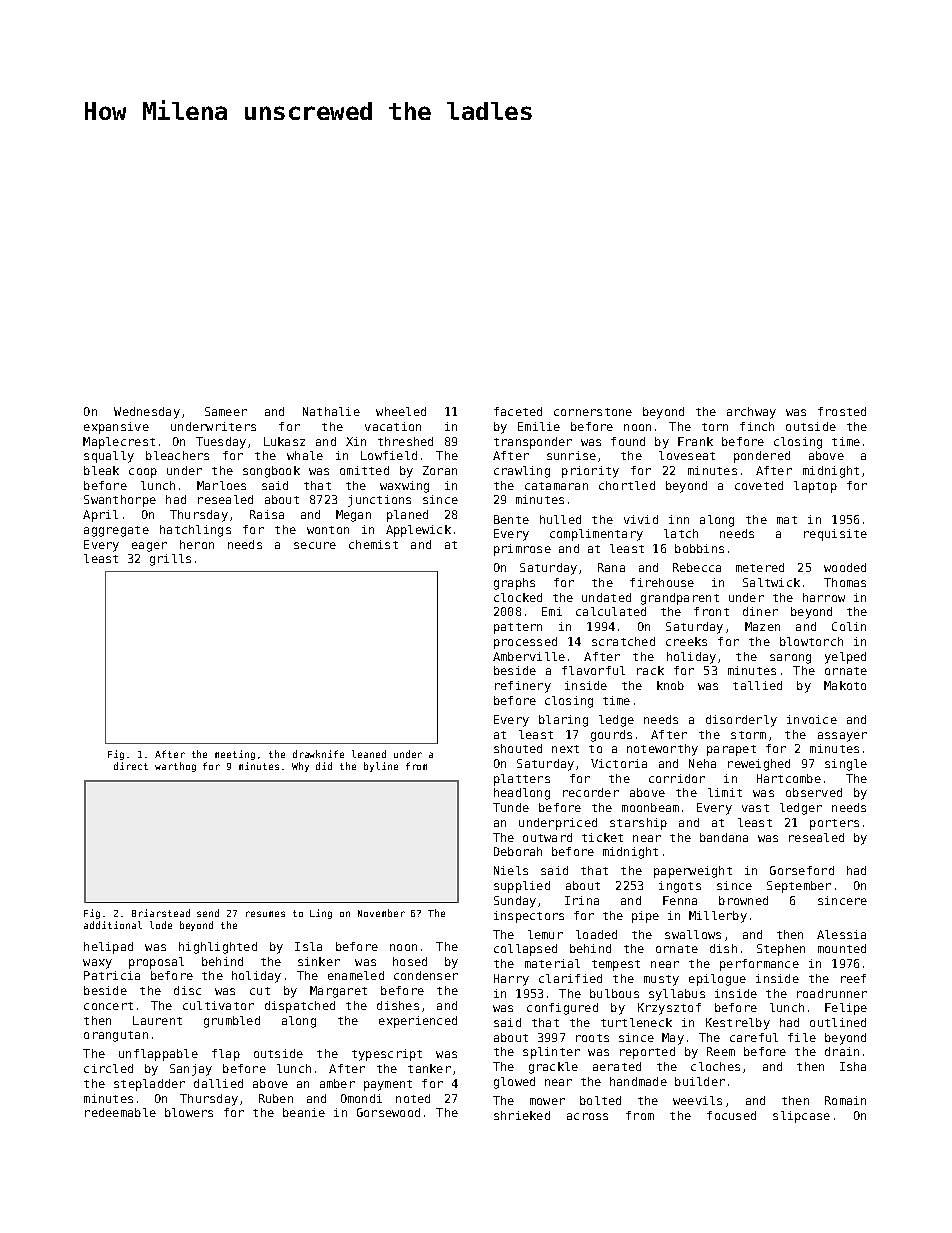 The width and height of the screenshot is (952, 1233). I want to click on grumbled, so click(232, 1022).
